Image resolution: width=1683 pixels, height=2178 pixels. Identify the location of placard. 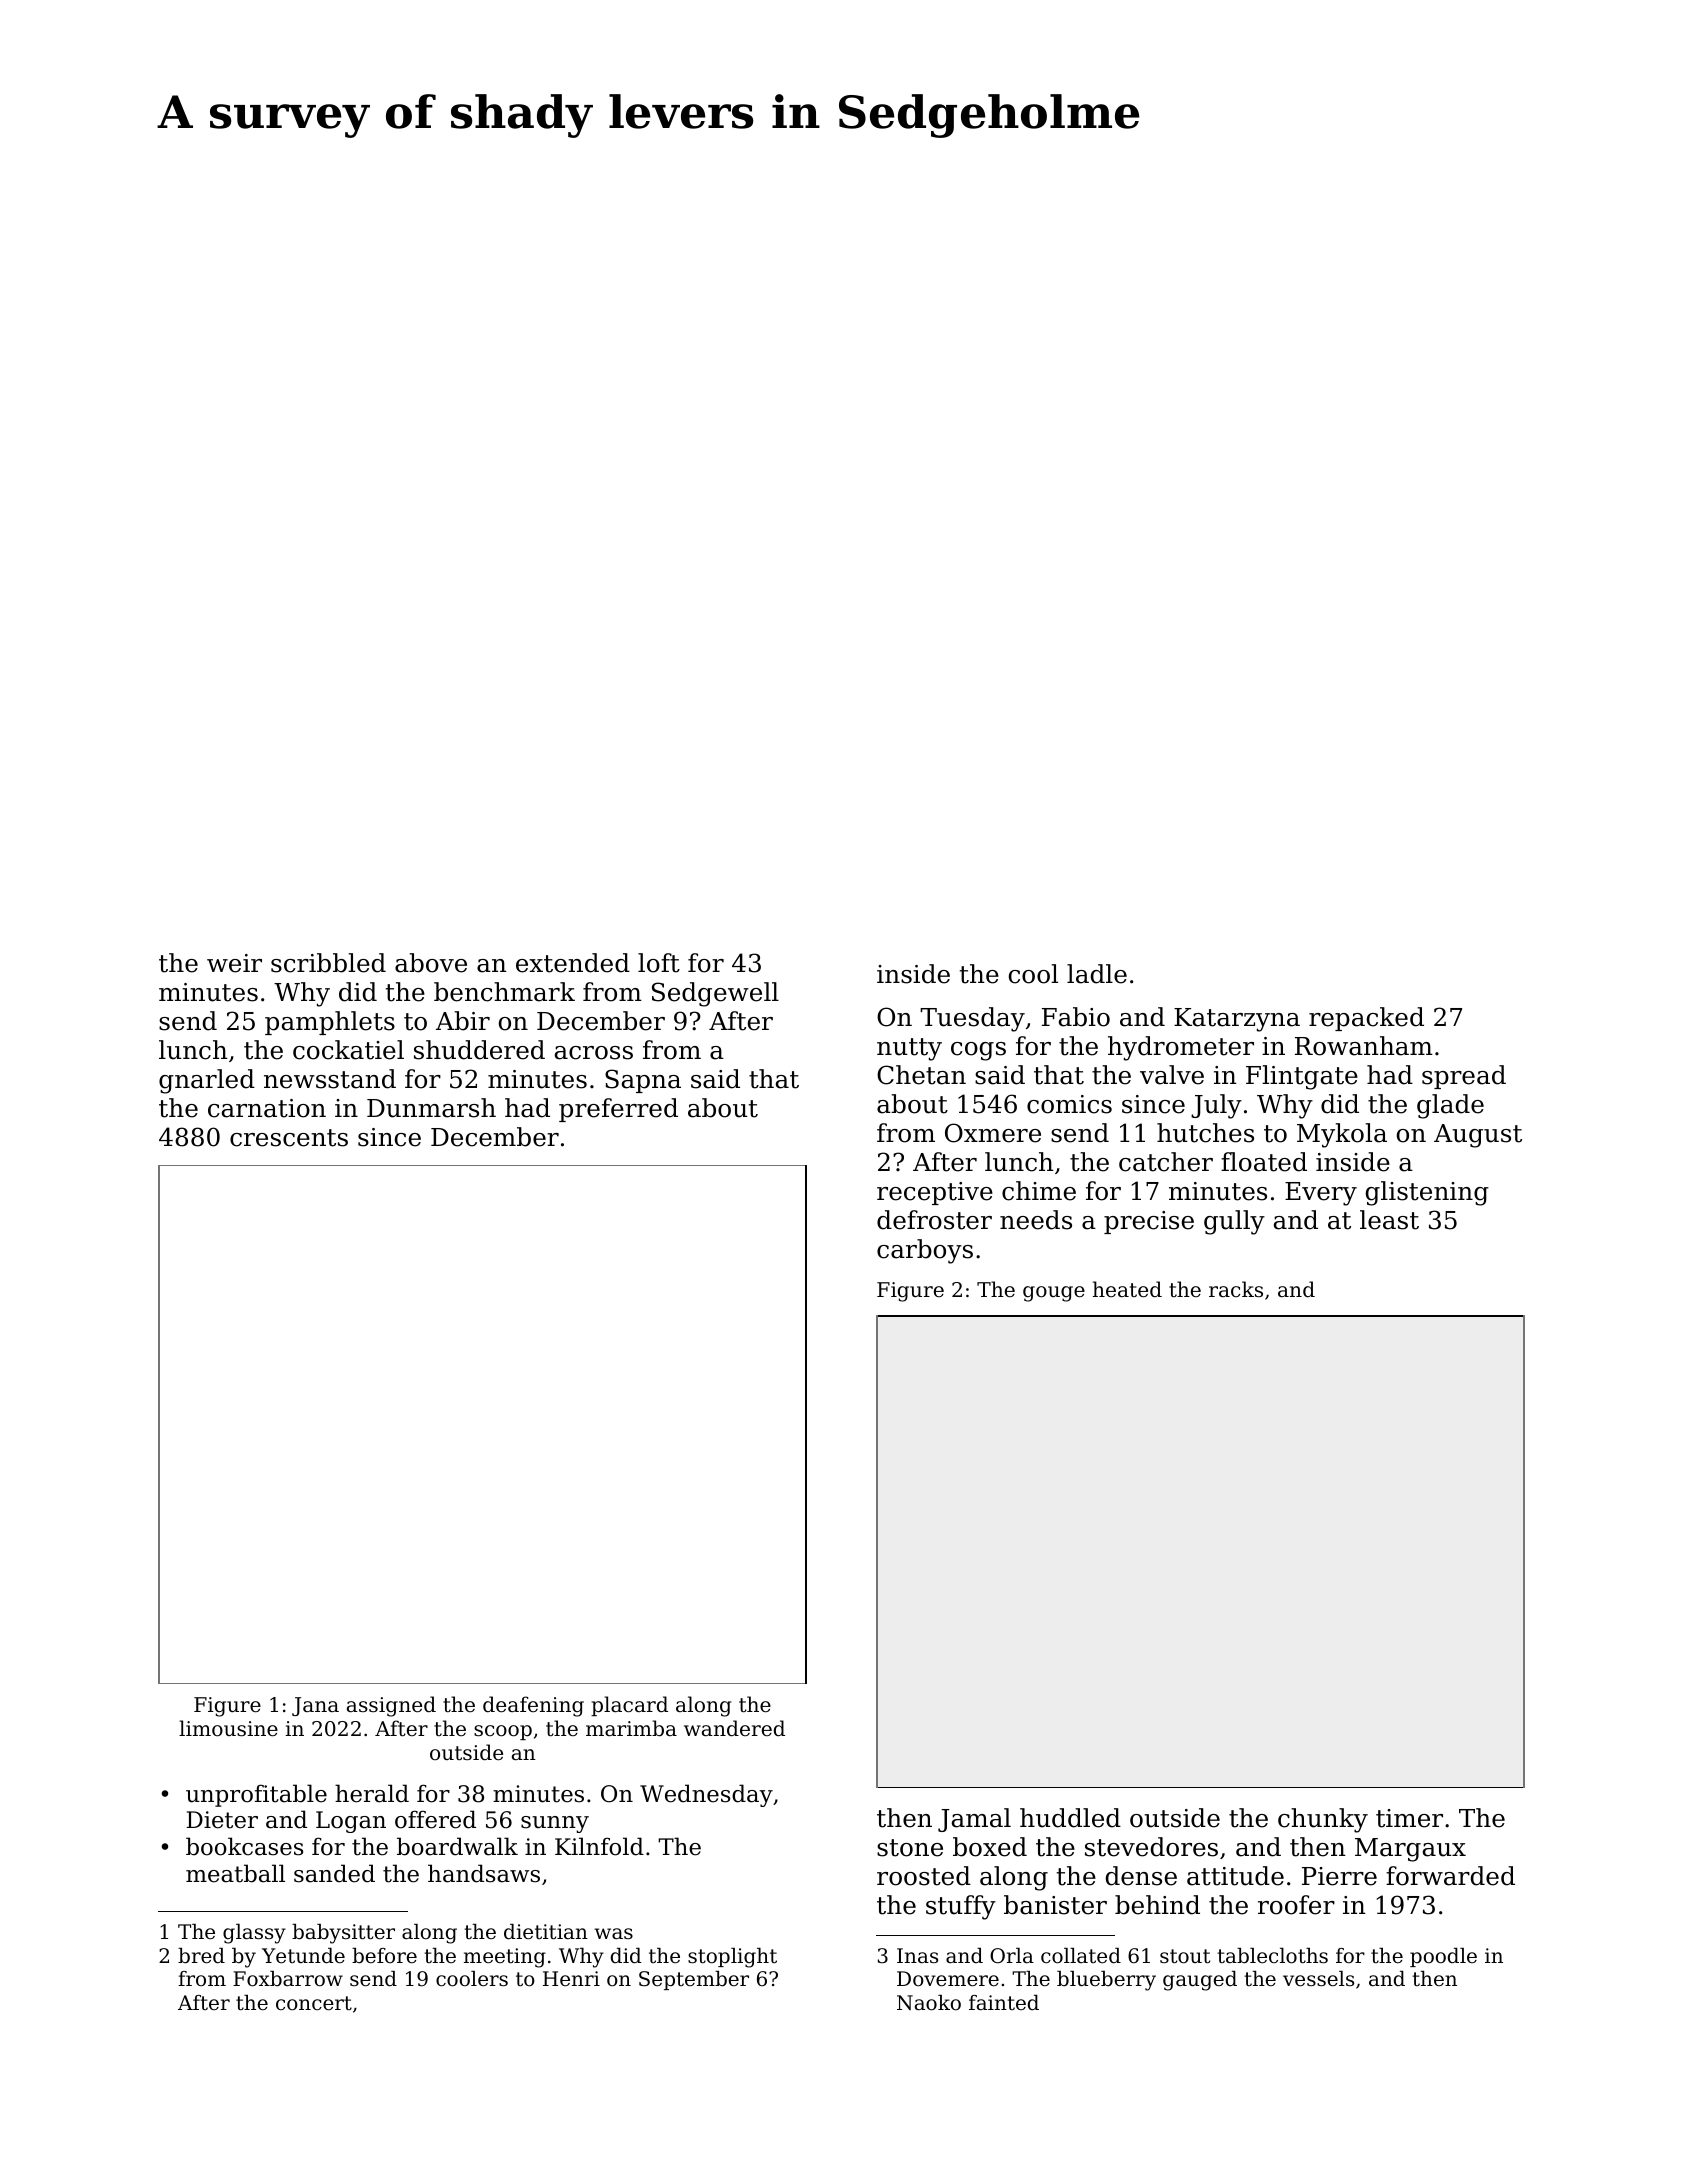
(629, 1706).
